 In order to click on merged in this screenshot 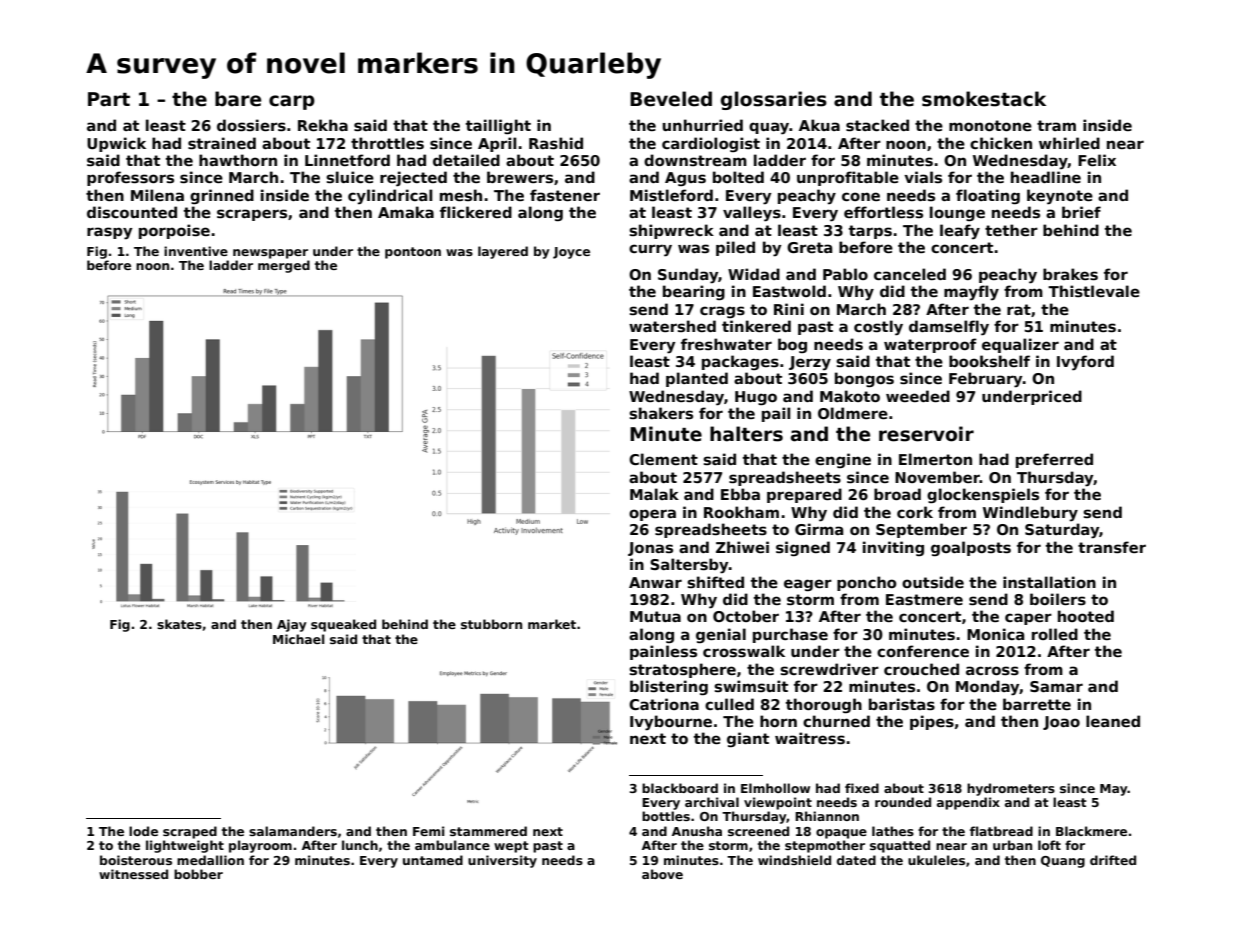, I will do `click(284, 266)`.
